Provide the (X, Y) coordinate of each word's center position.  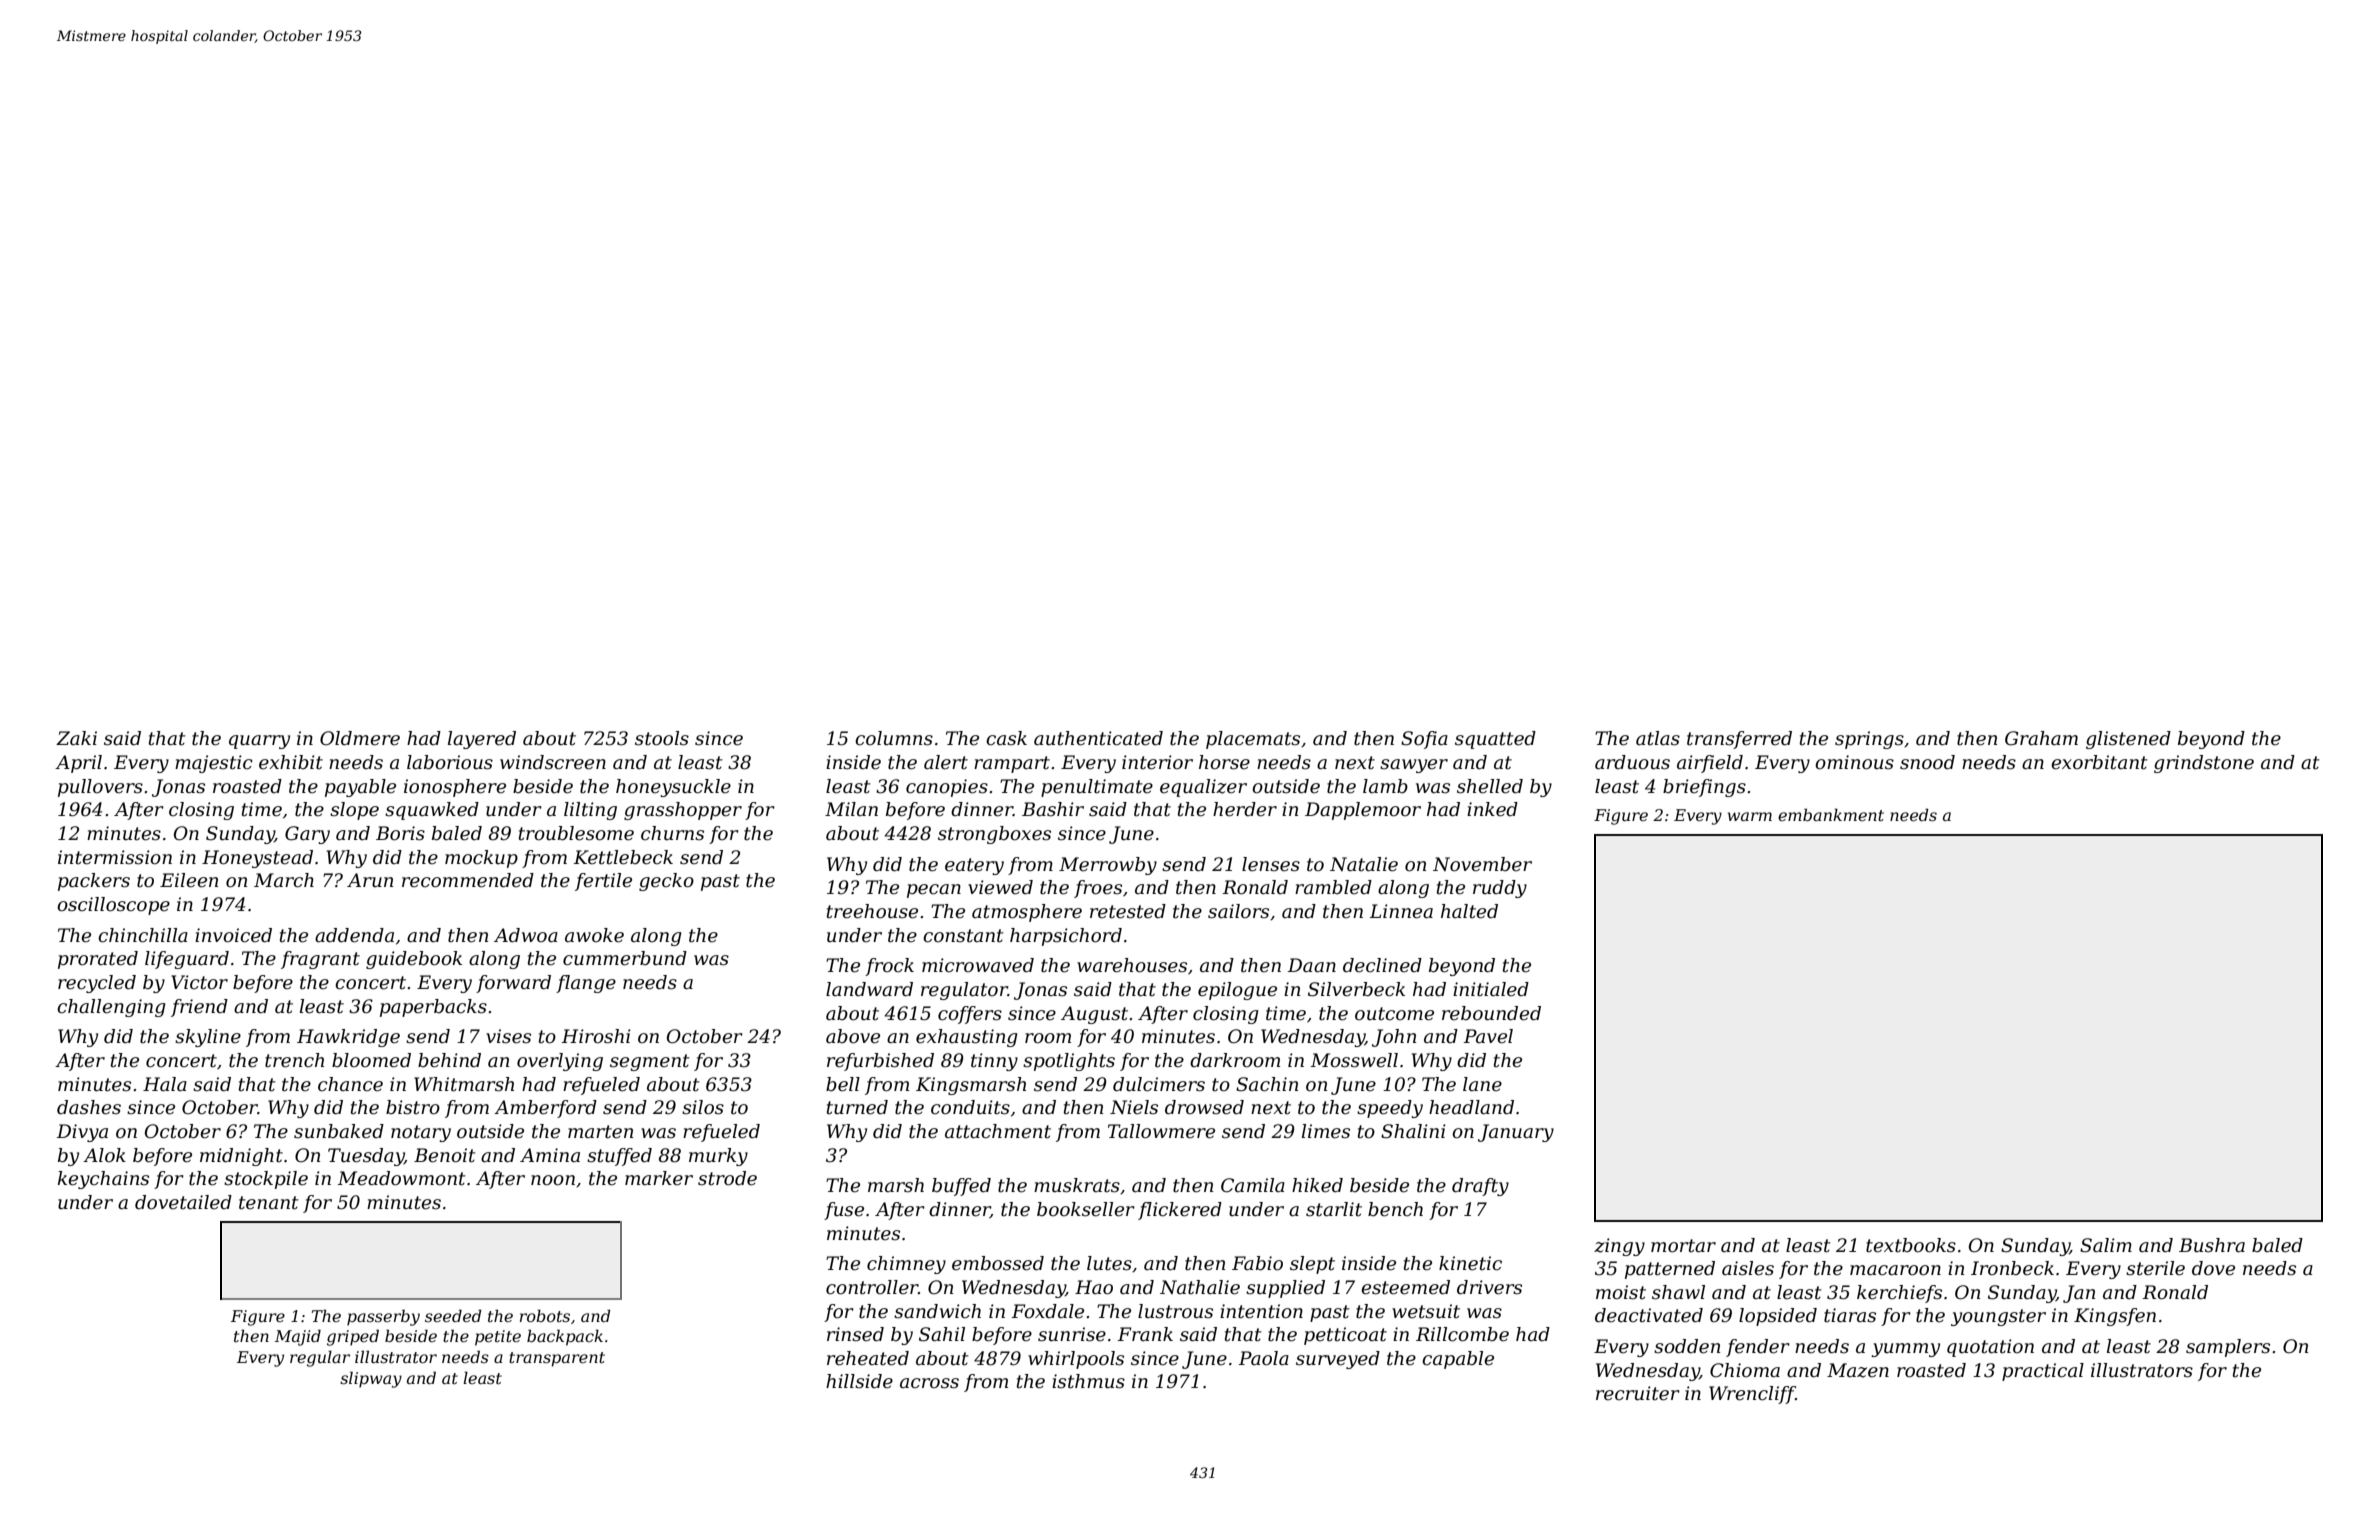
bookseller (1086, 1209)
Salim (2106, 1245)
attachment (998, 1131)
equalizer (1203, 788)
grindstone (2204, 764)
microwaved (978, 965)
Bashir (1053, 809)
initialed (1491, 989)
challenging (111, 1008)
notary (421, 1133)
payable (360, 788)
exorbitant (2099, 762)
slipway (371, 1379)
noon (553, 1180)
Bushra (2212, 1245)
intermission (115, 857)
